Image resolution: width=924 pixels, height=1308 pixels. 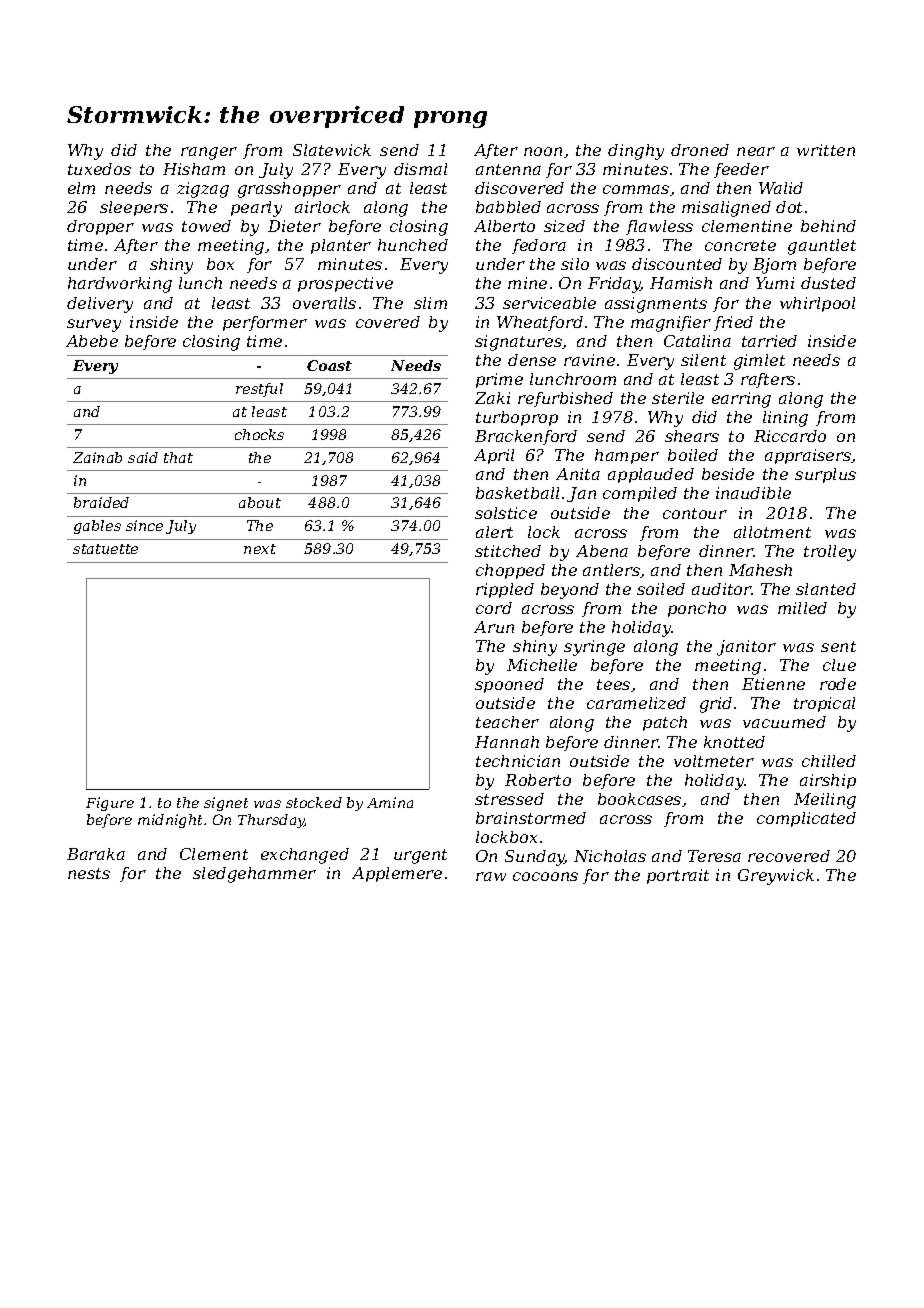 What do you see at coordinates (420, 169) in the screenshot?
I see `dismal` at bounding box center [420, 169].
